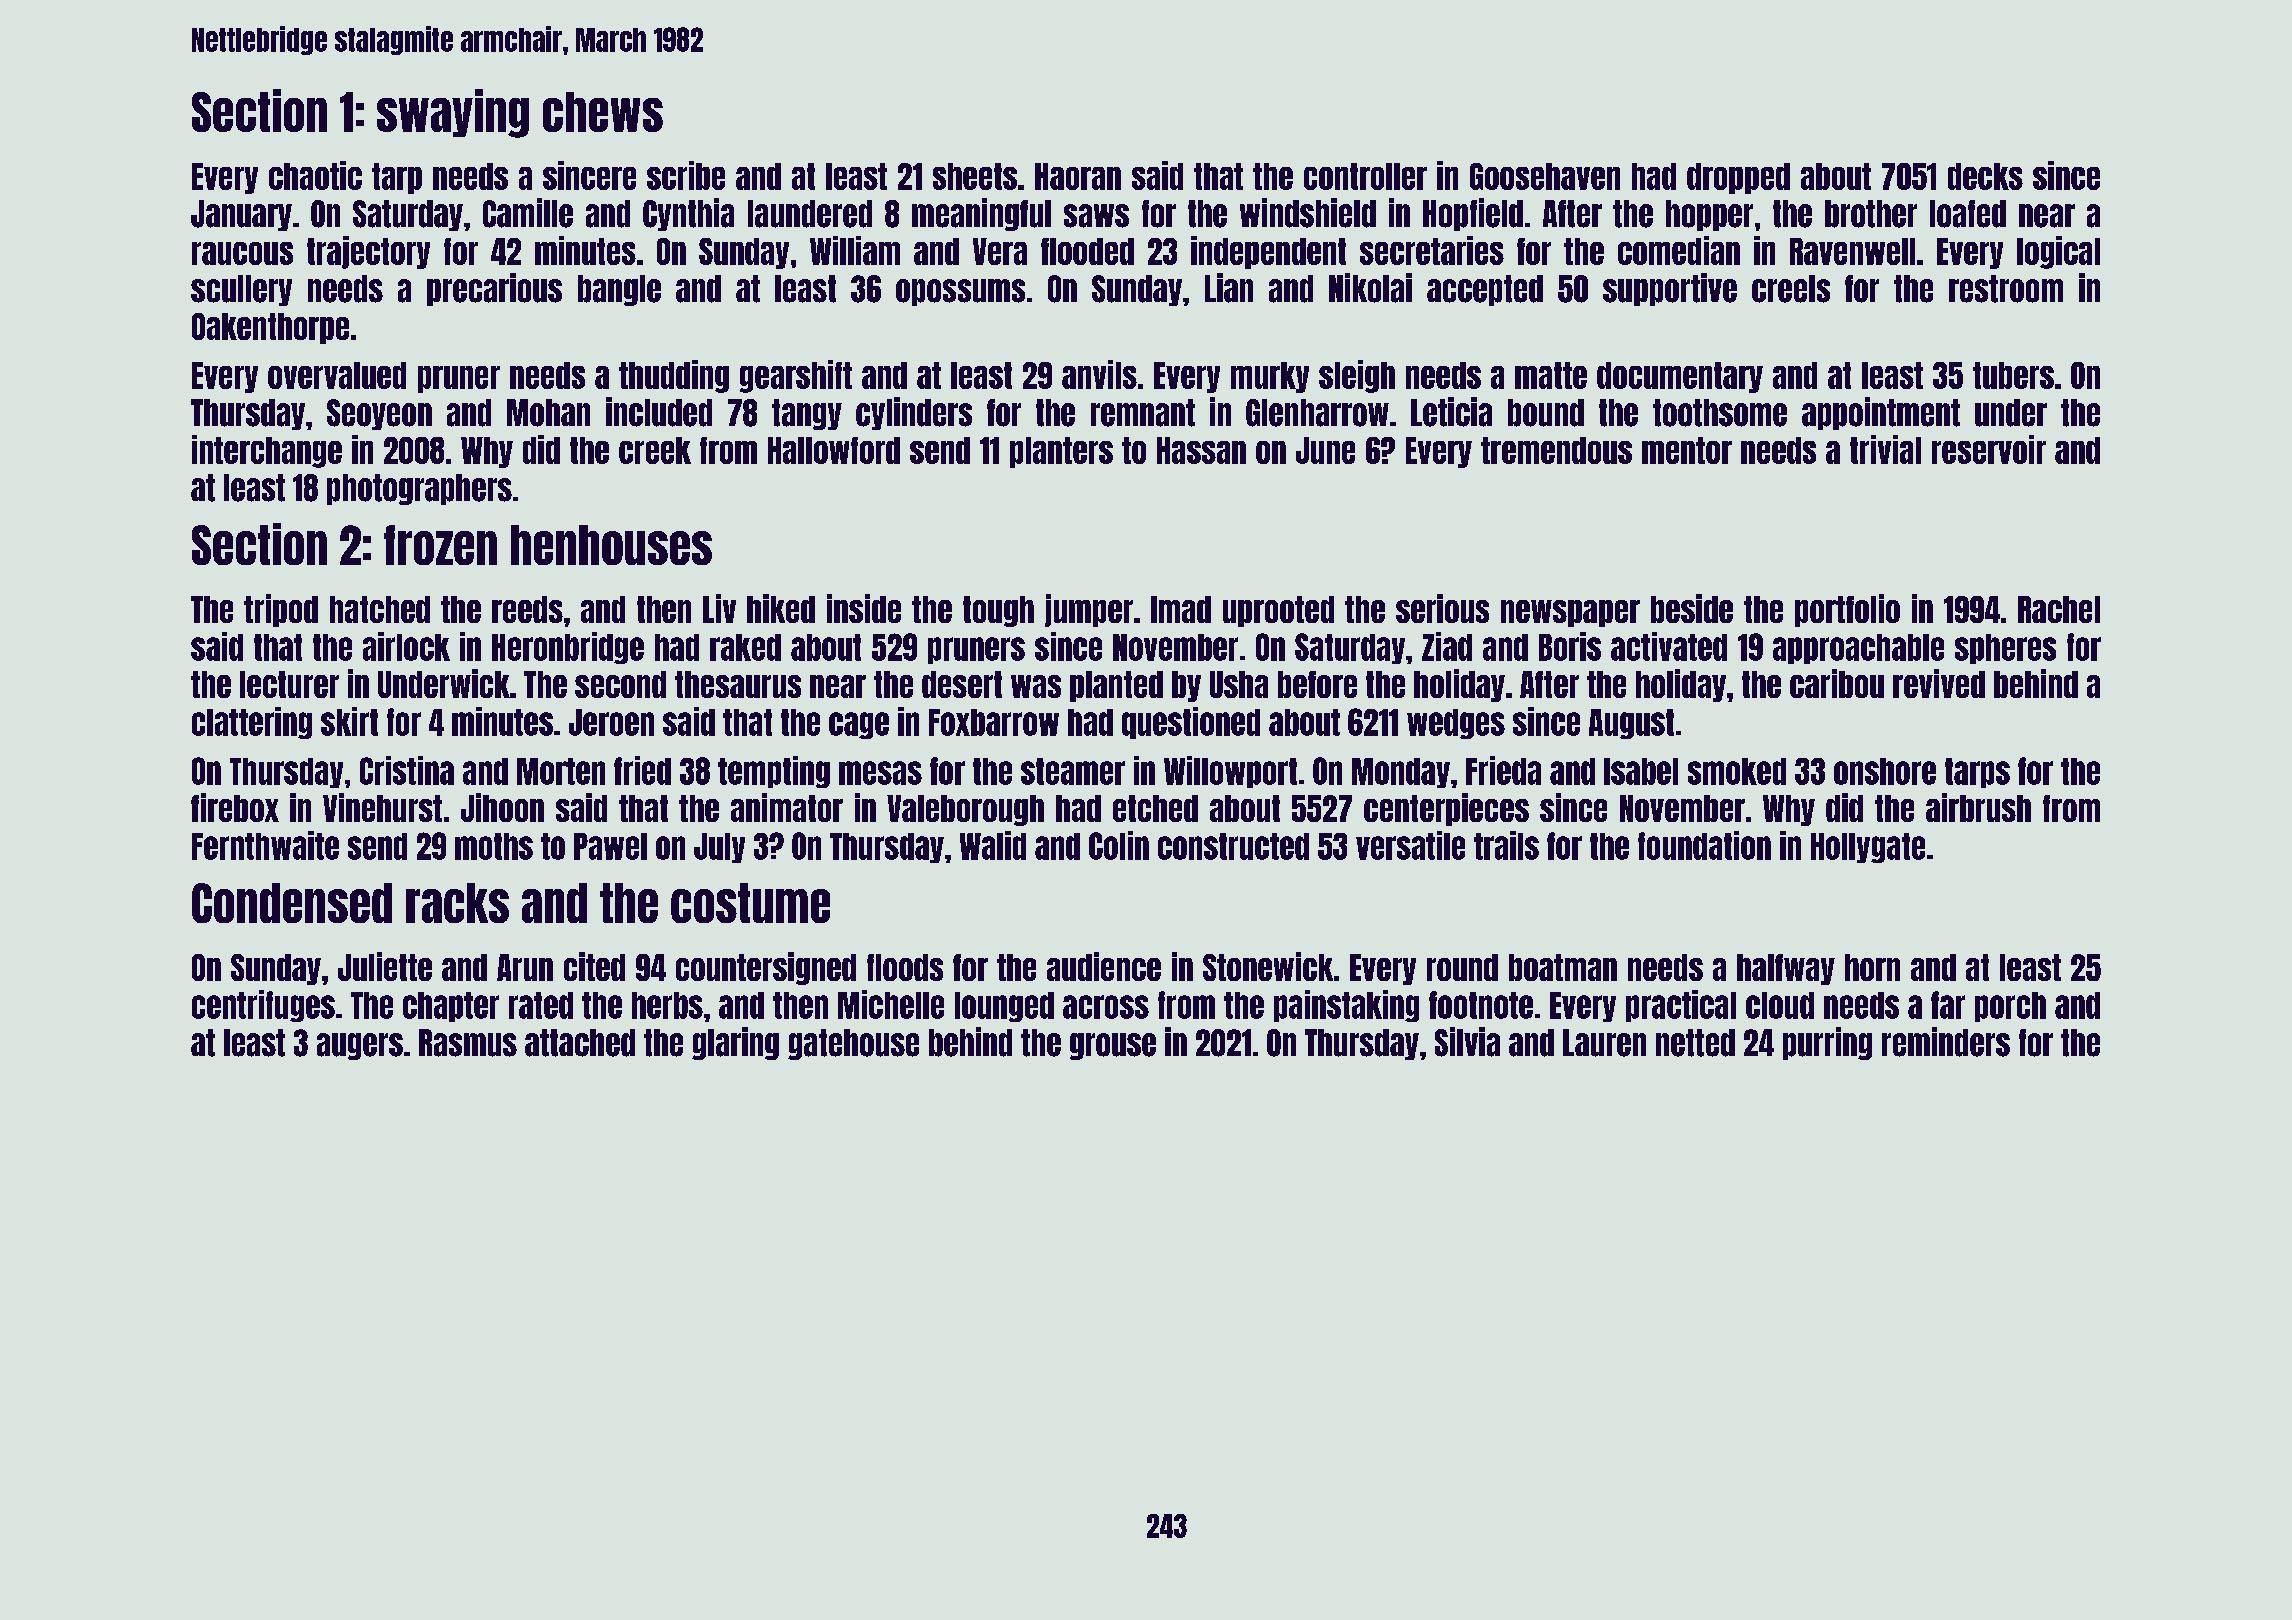 The height and width of the screenshot is (1620, 2292). I want to click on controller, so click(1365, 176).
